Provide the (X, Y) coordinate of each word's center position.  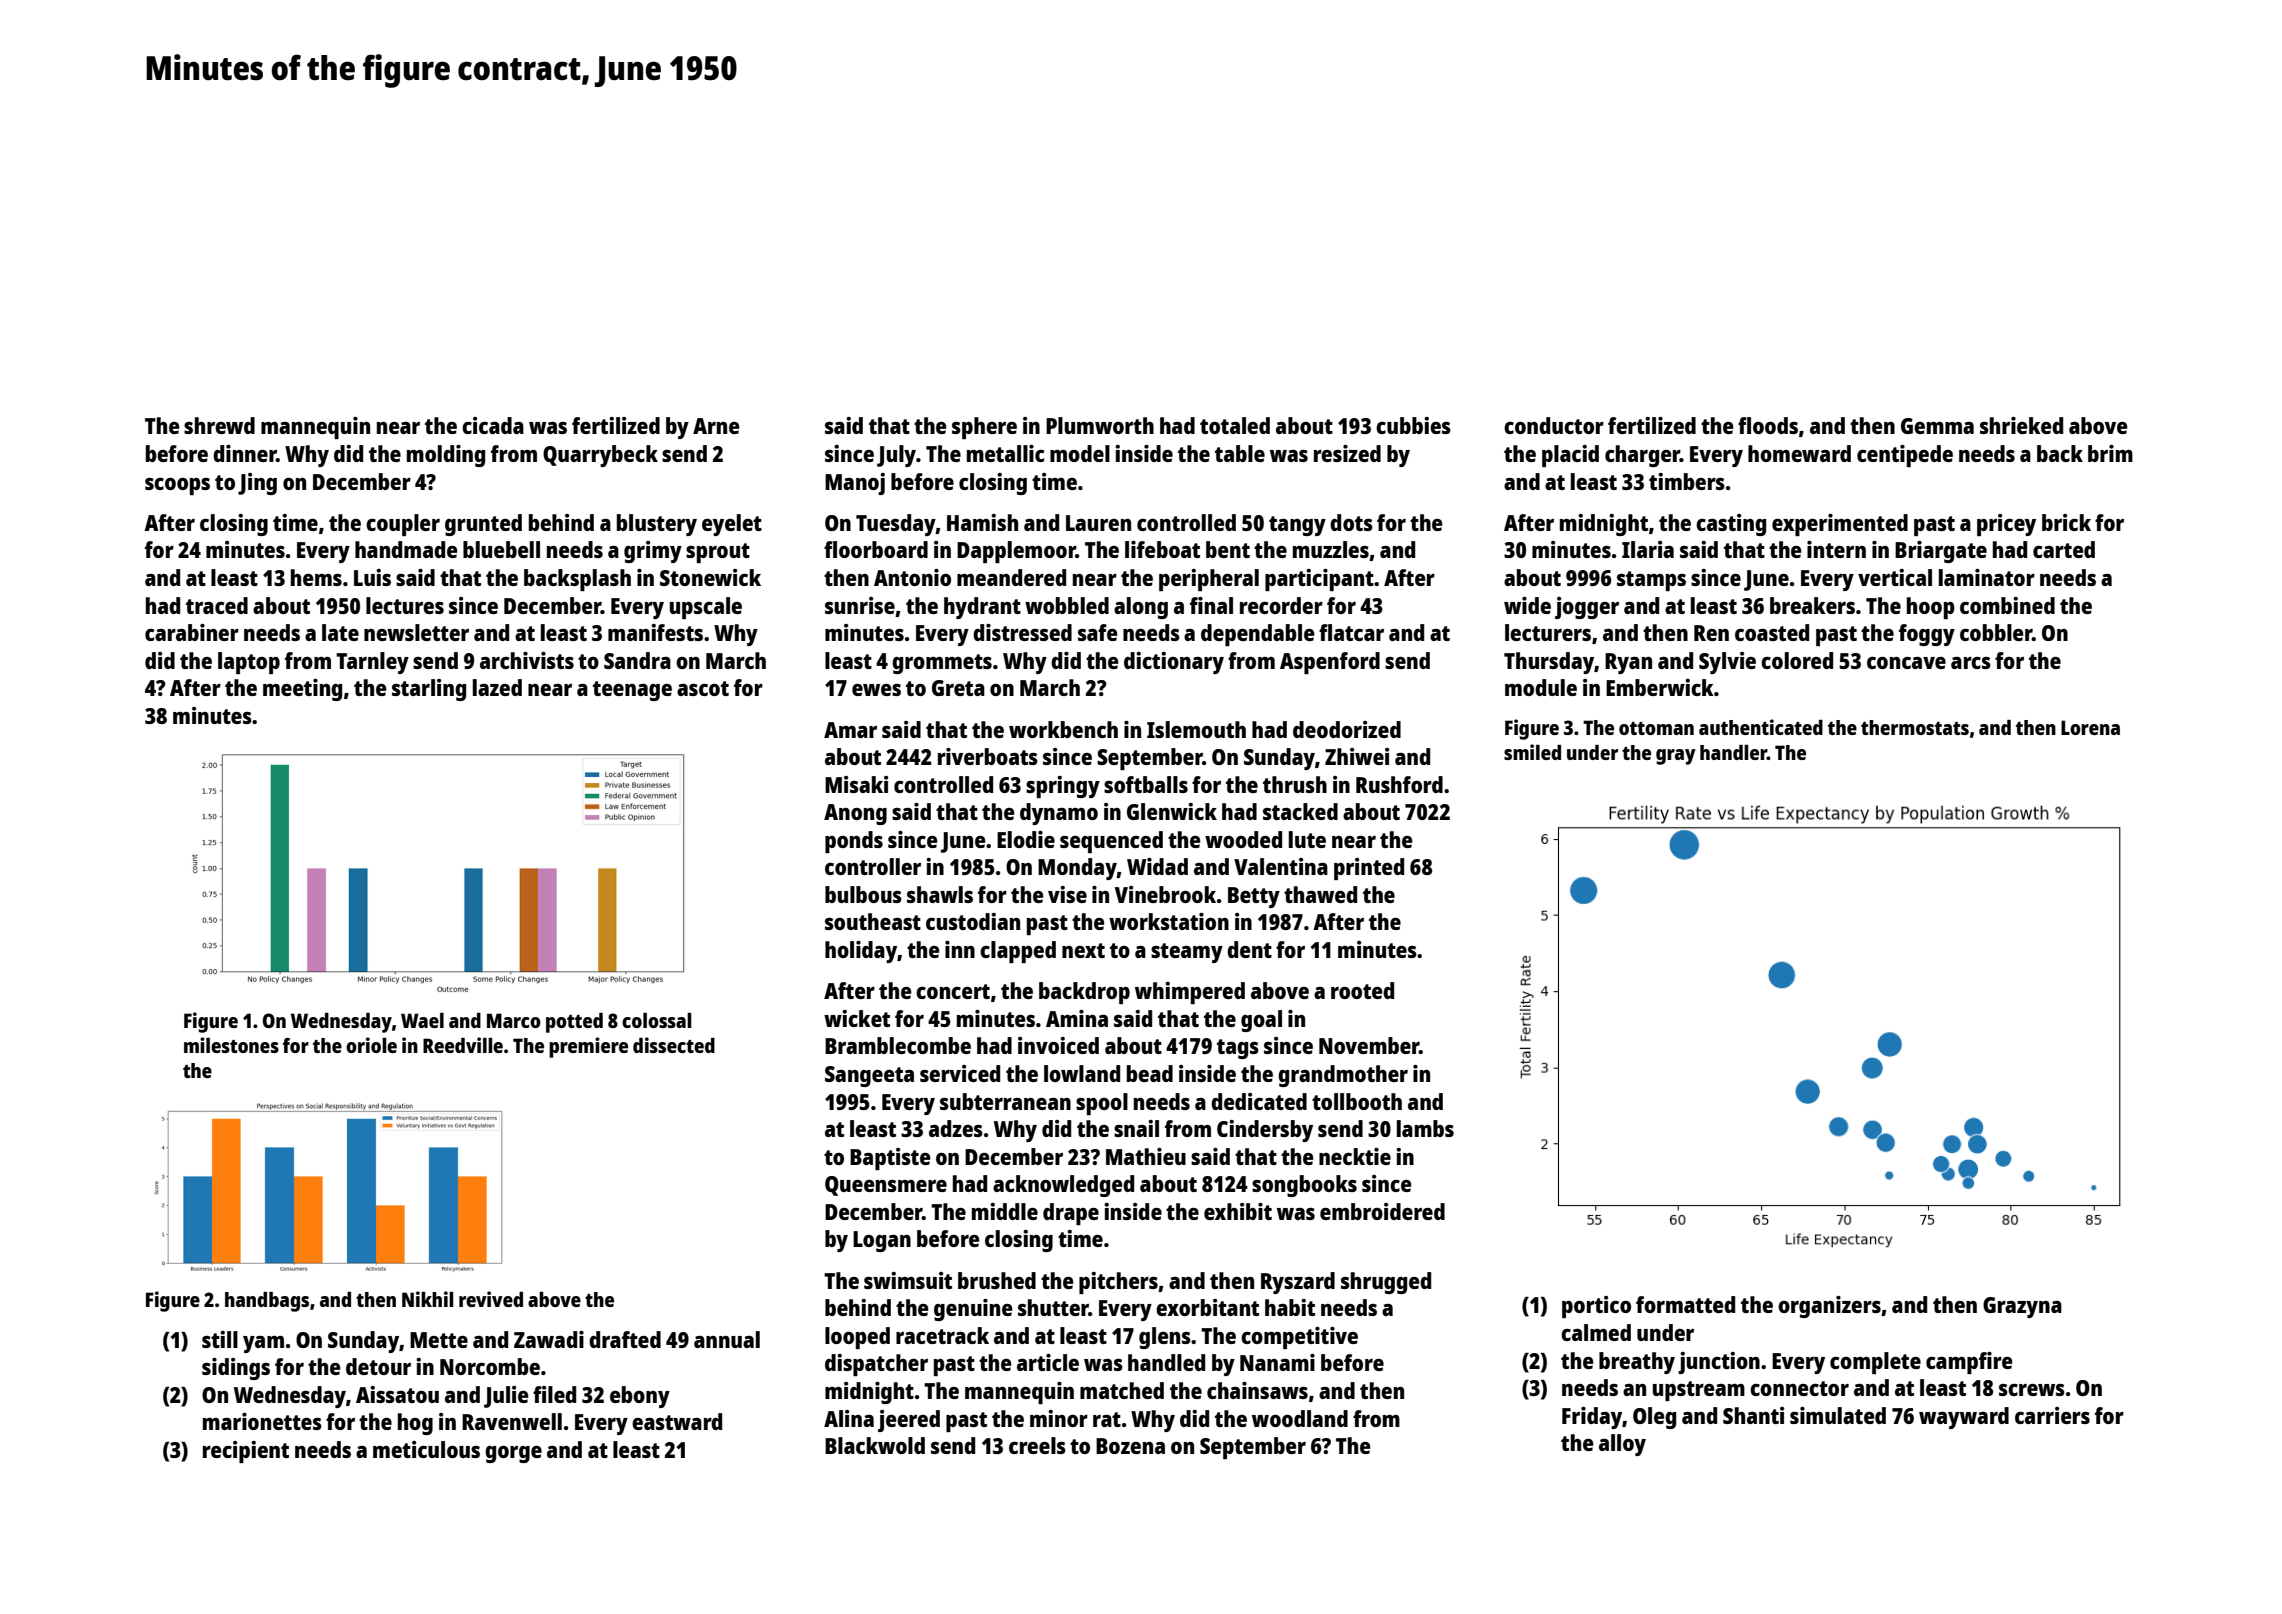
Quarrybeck (600, 456)
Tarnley (372, 663)
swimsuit (908, 1280)
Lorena (2090, 727)
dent (1249, 949)
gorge (513, 1454)
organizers (1829, 1307)
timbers (1687, 481)
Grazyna (2022, 1307)
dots (1351, 522)
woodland (1300, 1418)
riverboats (988, 756)
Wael (422, 1020)
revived (491, 1299)
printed (1369, 869)
